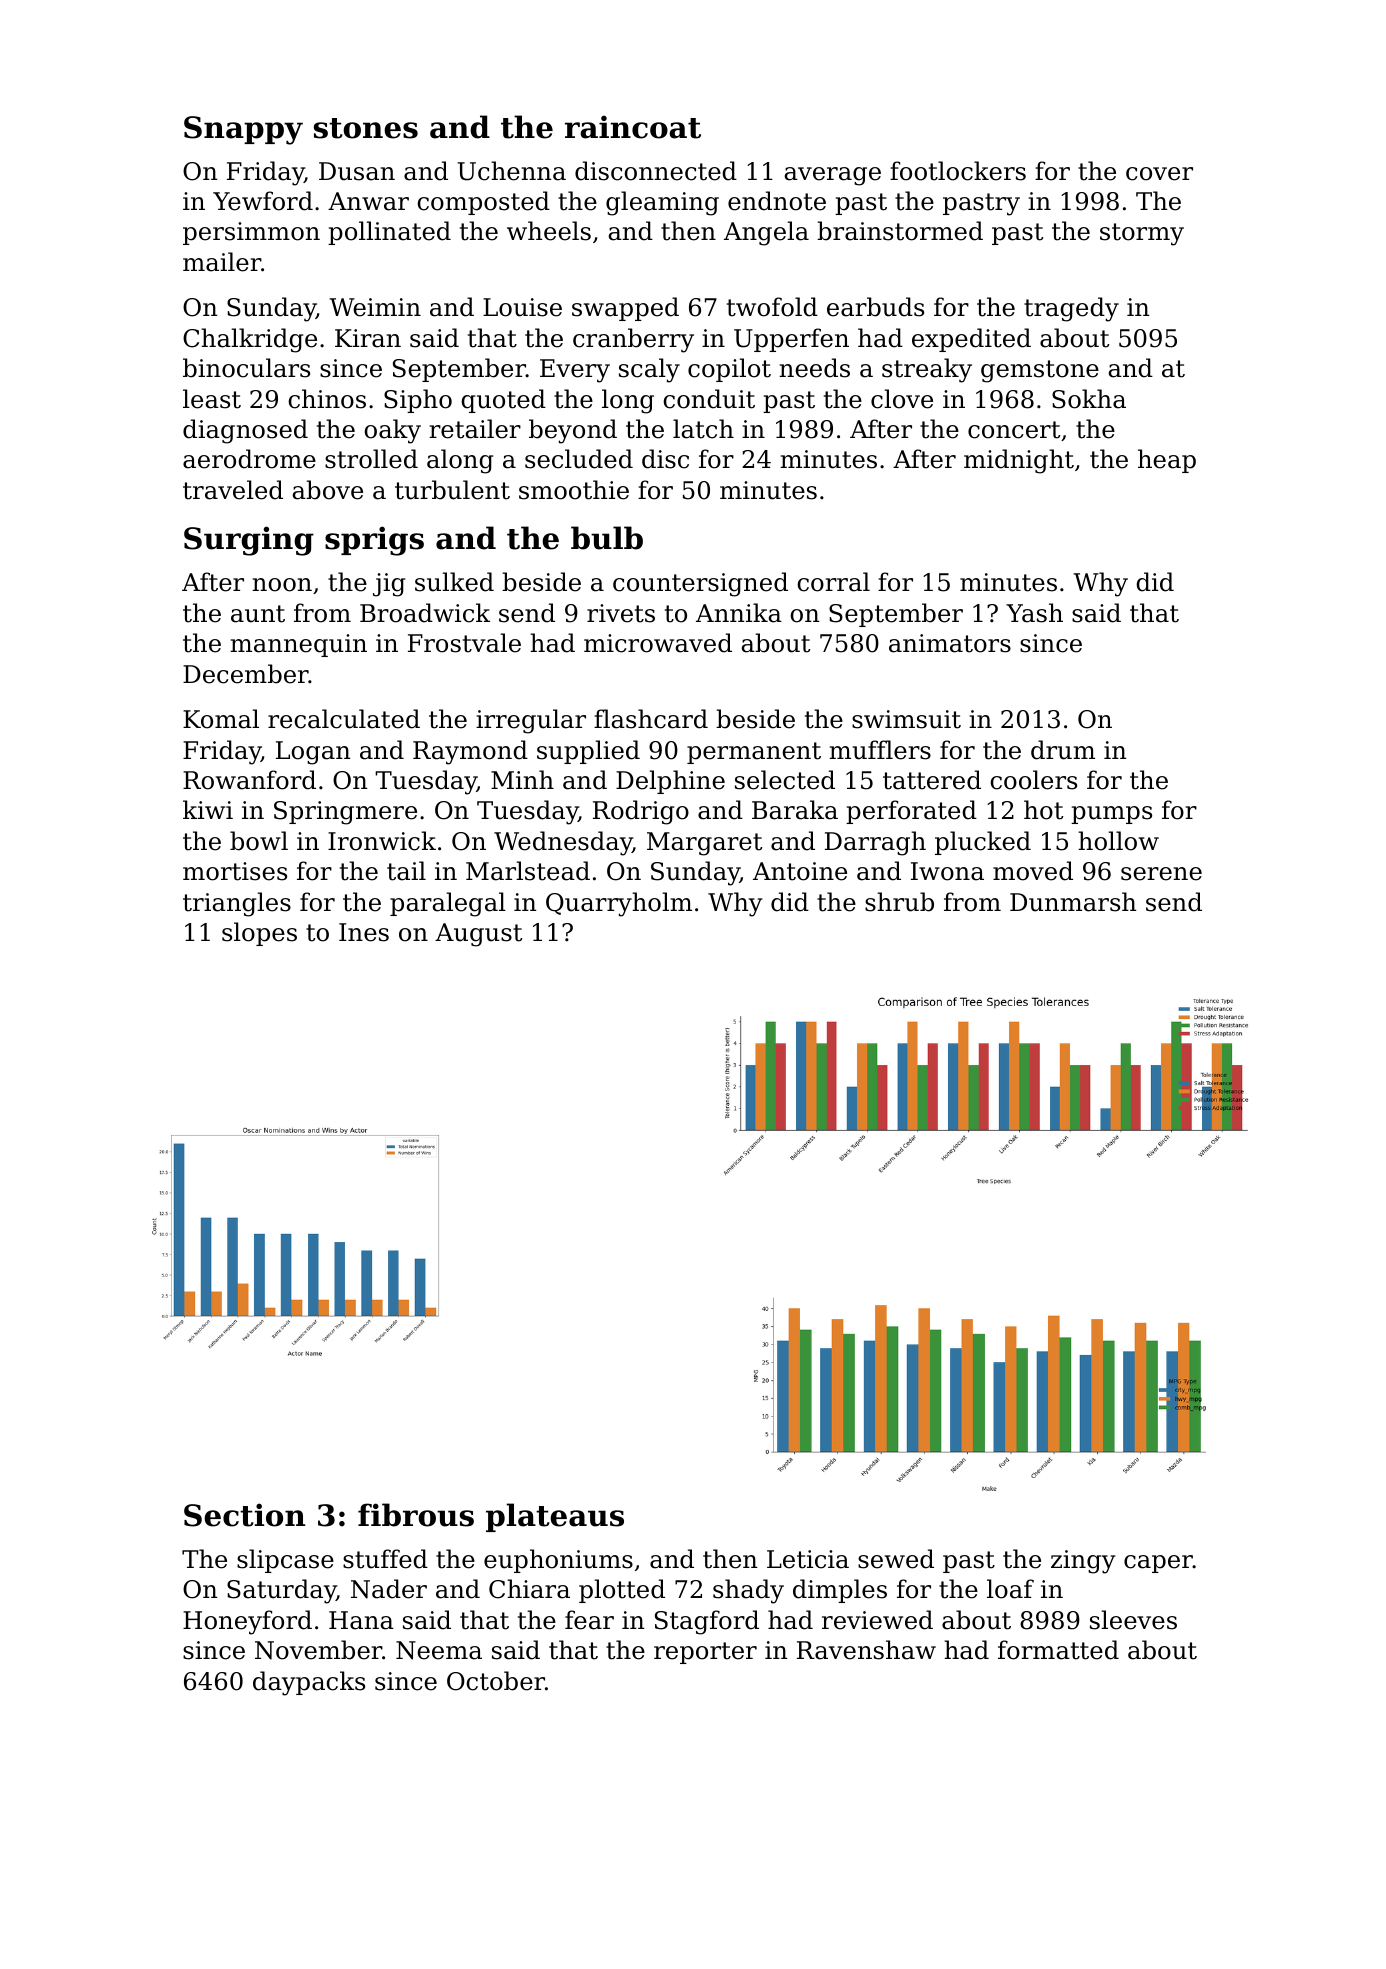 Image resolution: width=1386 pixels, height=1969 pixels. Describe the element at coordinates (748, 1591) in the screenshot. I see `shady` at that location.
